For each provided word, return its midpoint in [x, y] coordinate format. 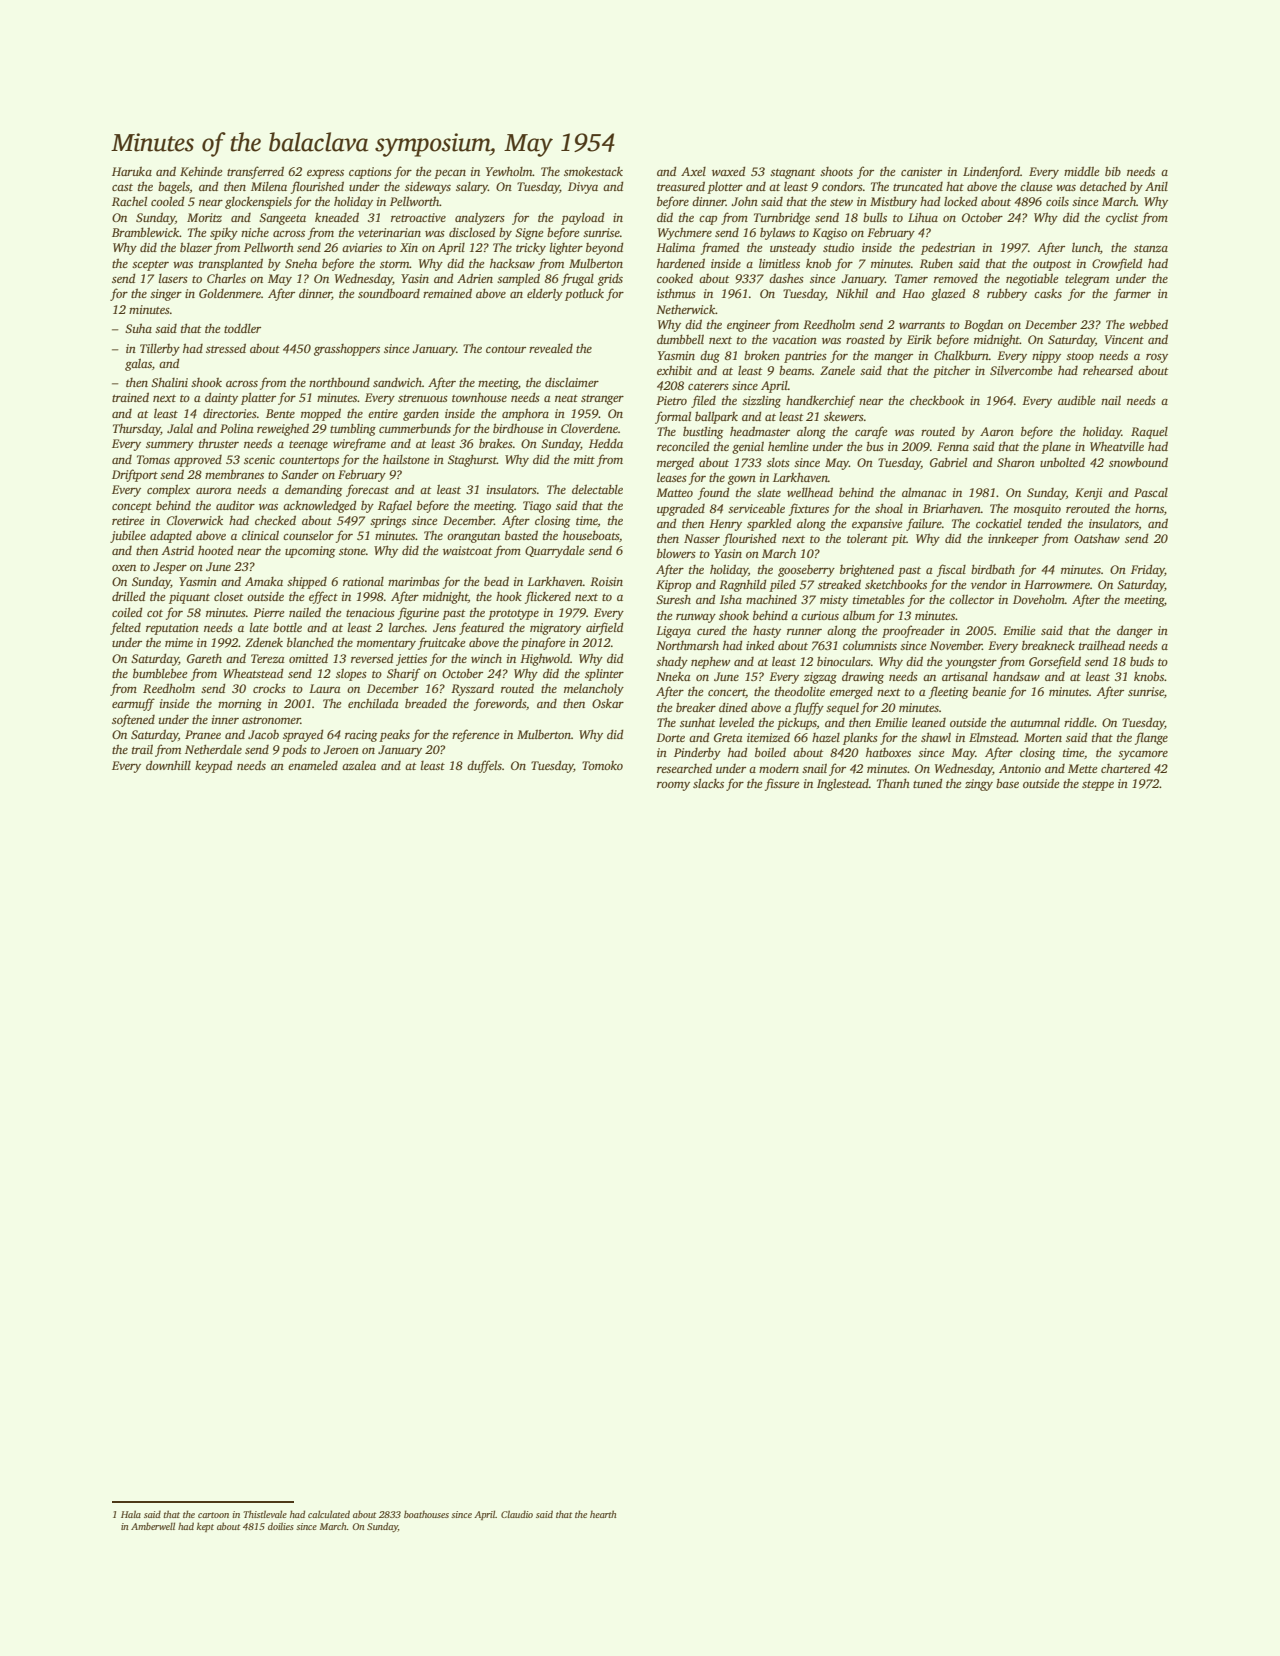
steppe [1098, 785]
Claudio [517, 1514]
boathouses [426, 1514]
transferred [255, 172]
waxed [729, 171]
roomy [673, 786]
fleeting [948, 692]
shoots [836, 171]
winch [486, 658]
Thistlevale [265, 1514]
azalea [359, 765]
